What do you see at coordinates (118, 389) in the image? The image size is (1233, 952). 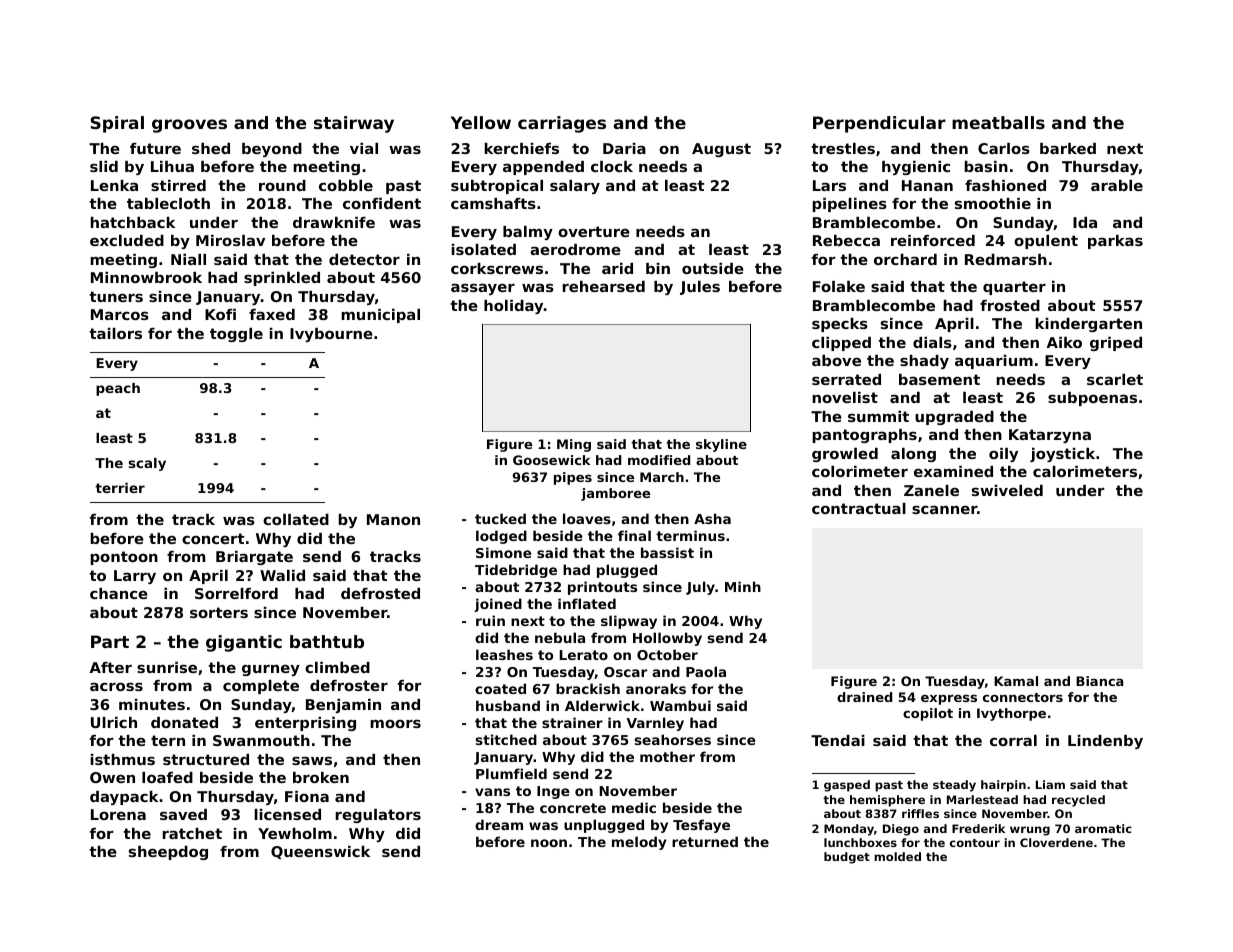 I see `peach` at bounding box center [118, 389].
